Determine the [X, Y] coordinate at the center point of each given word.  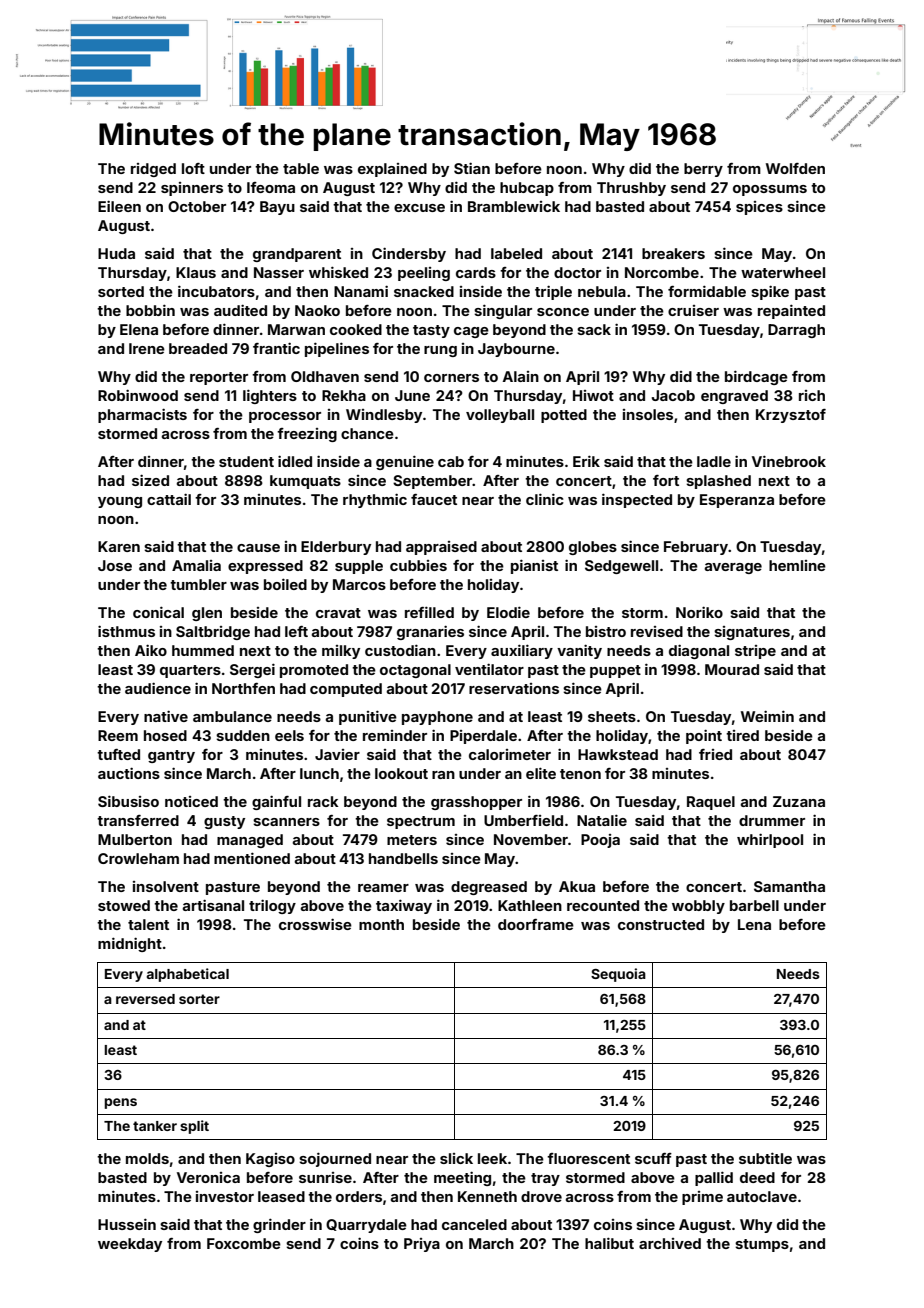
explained [392, 170]
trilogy [272, 906]
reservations [514, 688]
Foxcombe [244, 1243]
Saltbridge [213, 633]
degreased [489, 888]
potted [564, 416]
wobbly [698, 907]
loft [193, 168]
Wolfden [795, 168]
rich [812, 395]
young [120, 502]
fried [715, 754]
